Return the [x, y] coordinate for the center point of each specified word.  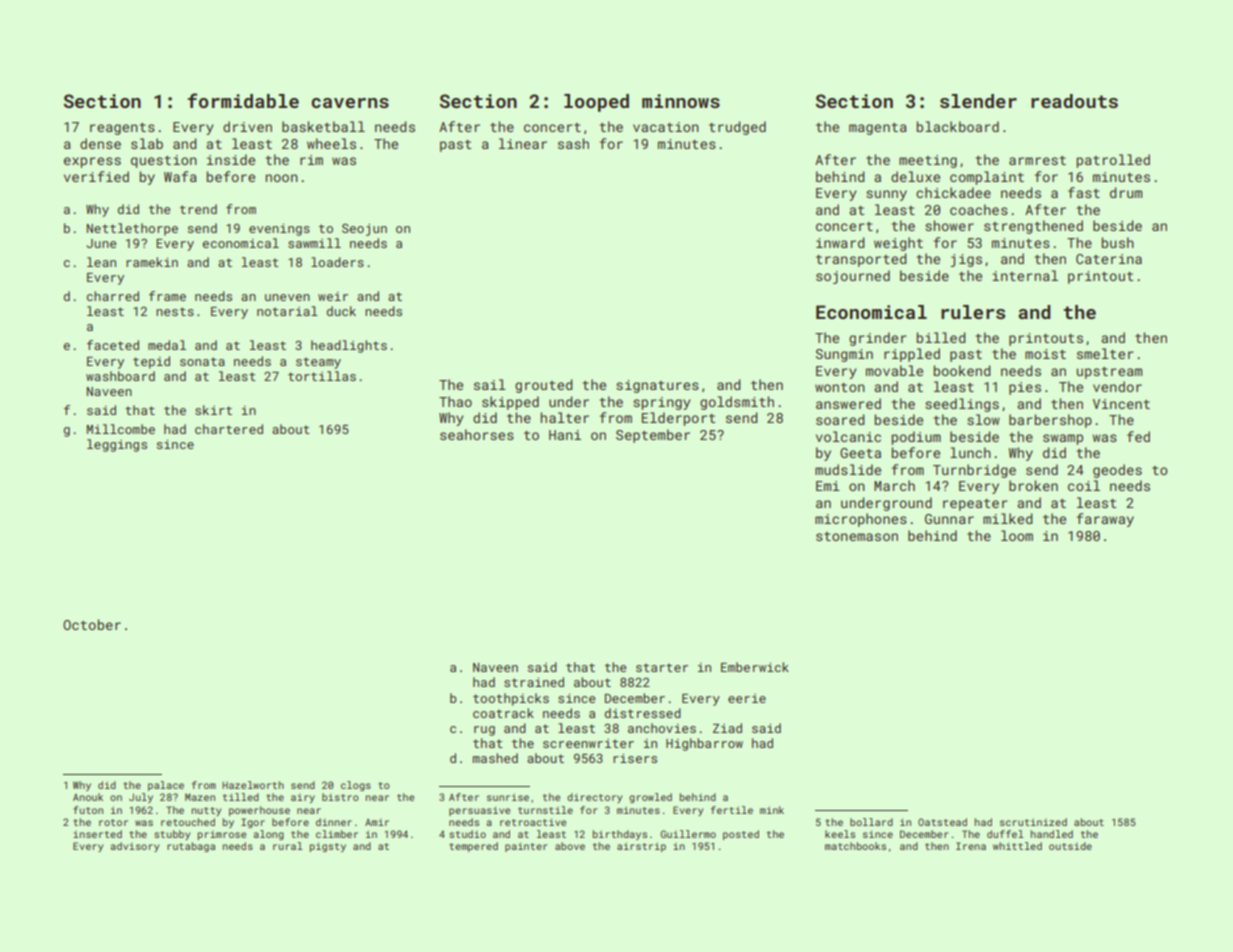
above [570, 846]
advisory [134, 847]
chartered [229, 429]
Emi [828, 486]
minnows [681, 101]
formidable [243, 100]
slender [978, 101]
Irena [971, 846]
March [894, 485]
